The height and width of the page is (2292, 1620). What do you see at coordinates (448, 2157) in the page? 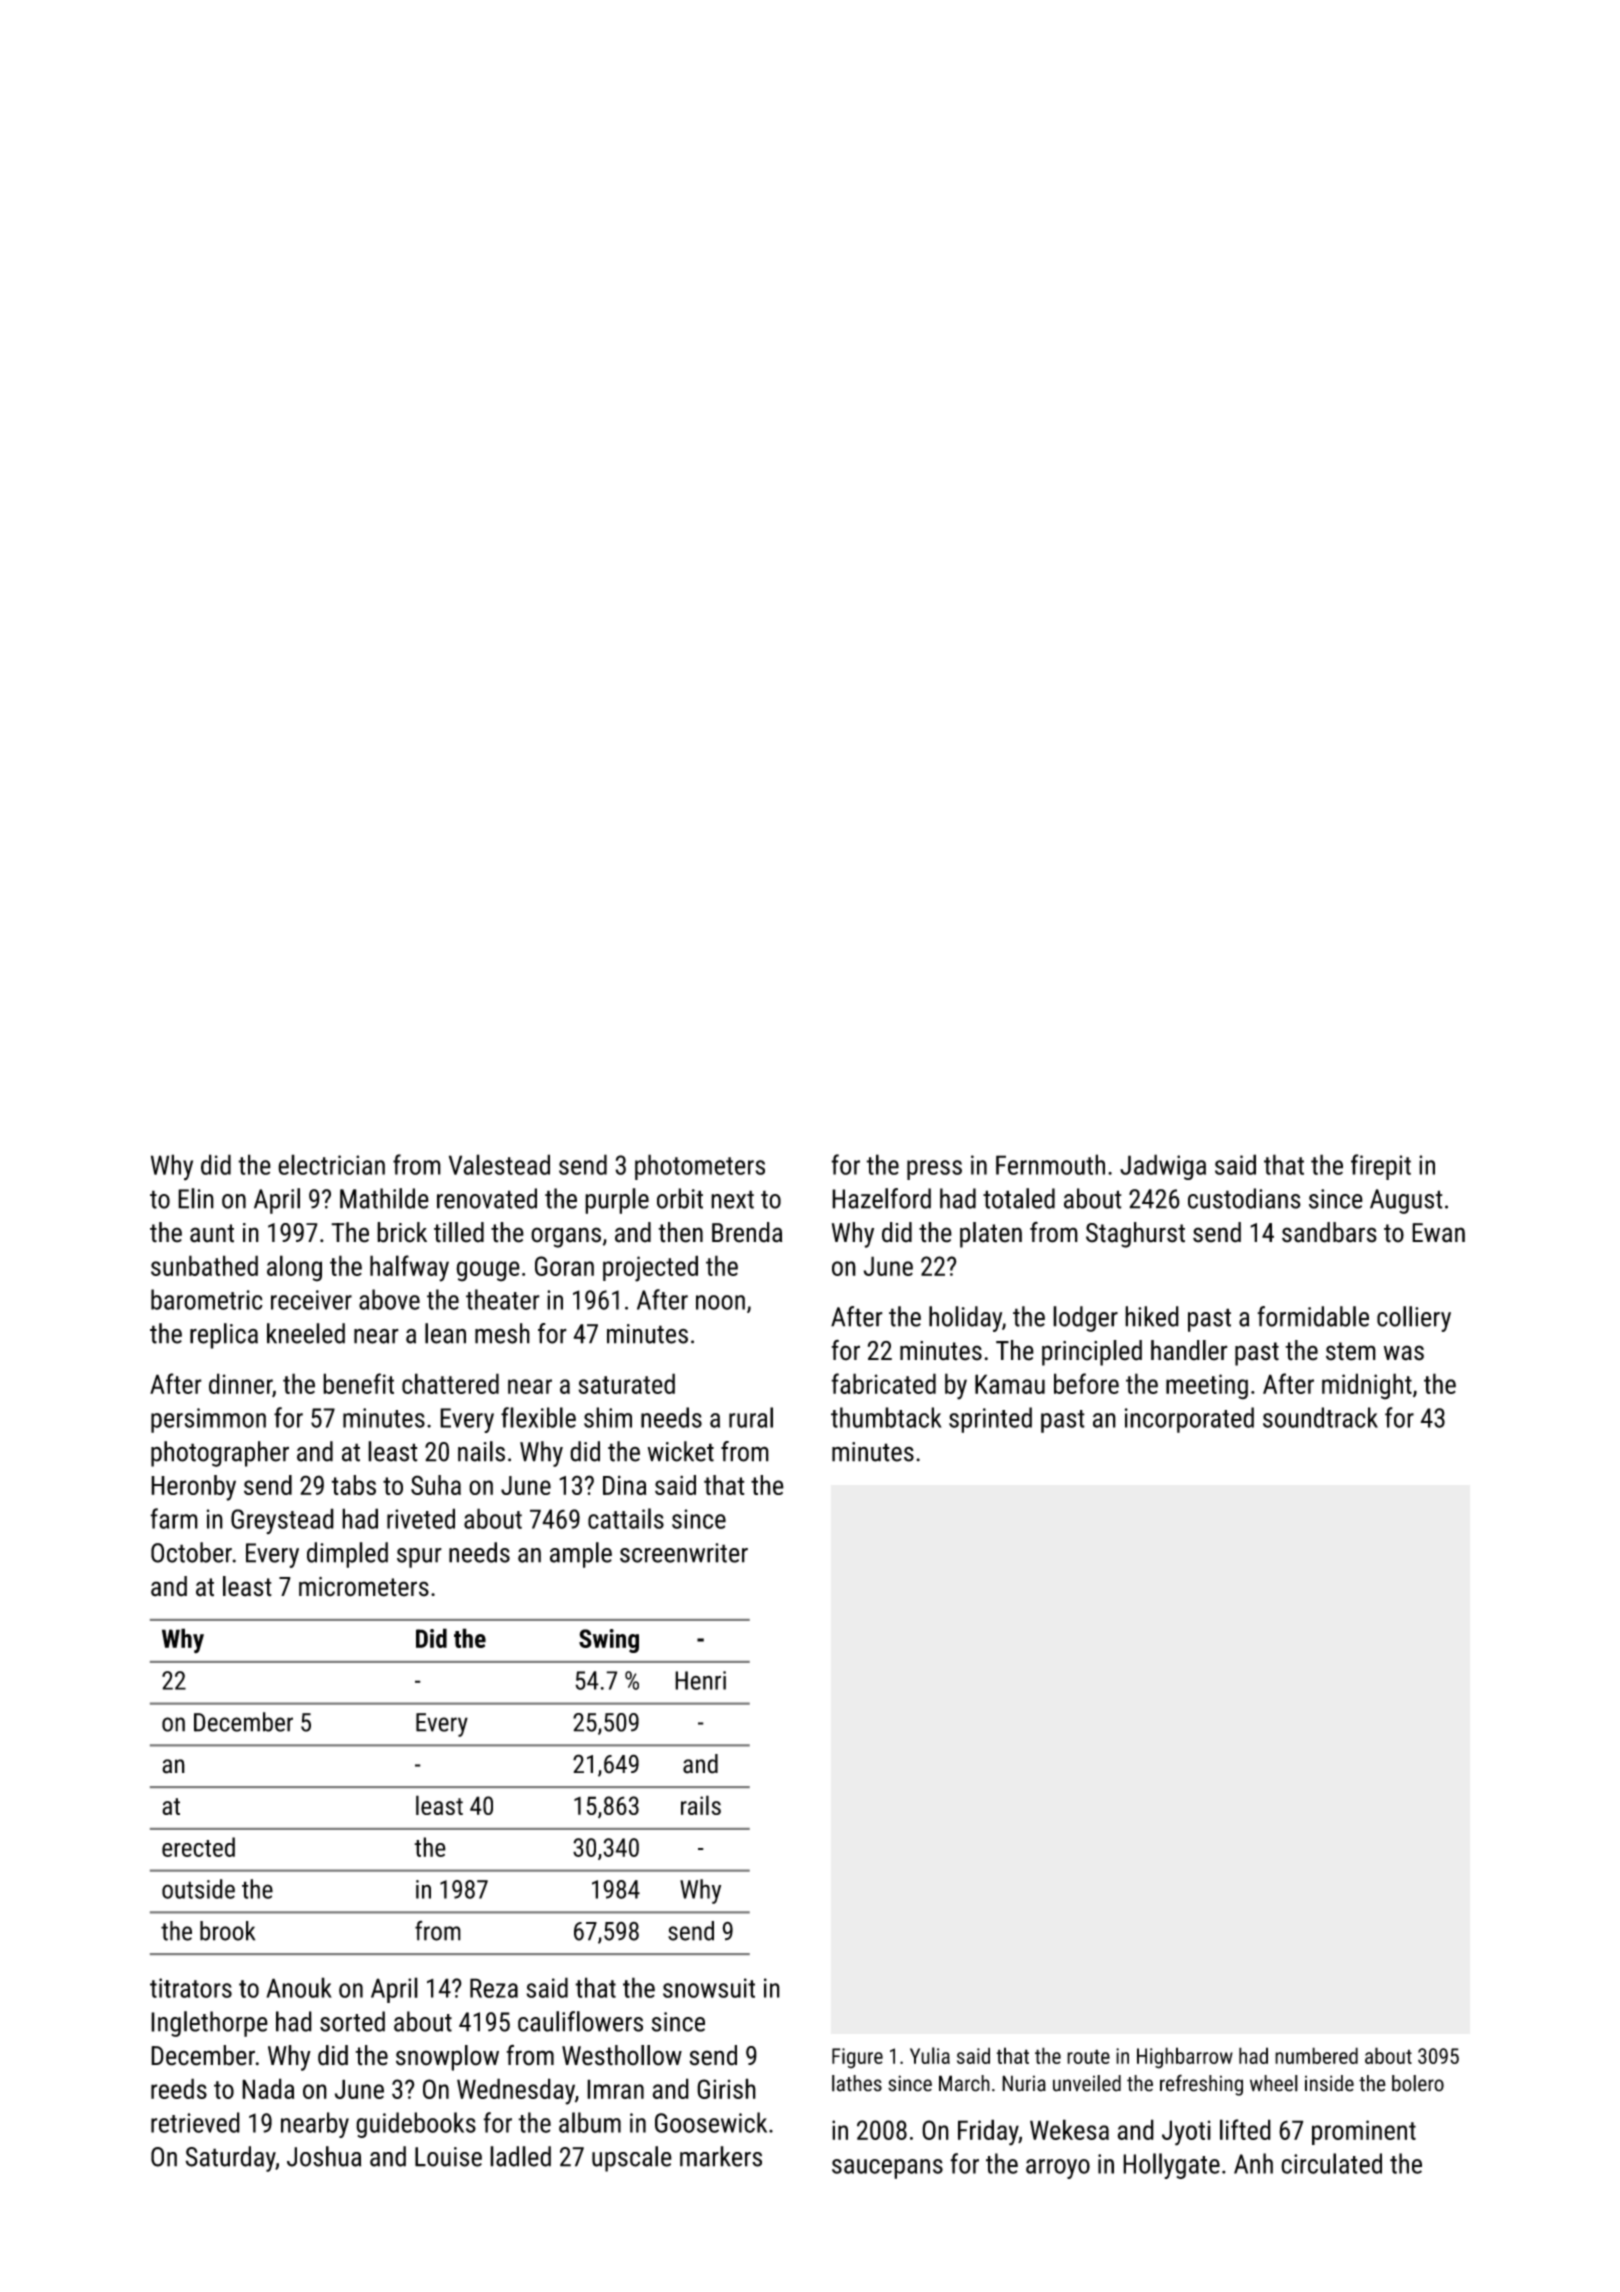
I see `Louise` at bounding box center [448, 2157].
